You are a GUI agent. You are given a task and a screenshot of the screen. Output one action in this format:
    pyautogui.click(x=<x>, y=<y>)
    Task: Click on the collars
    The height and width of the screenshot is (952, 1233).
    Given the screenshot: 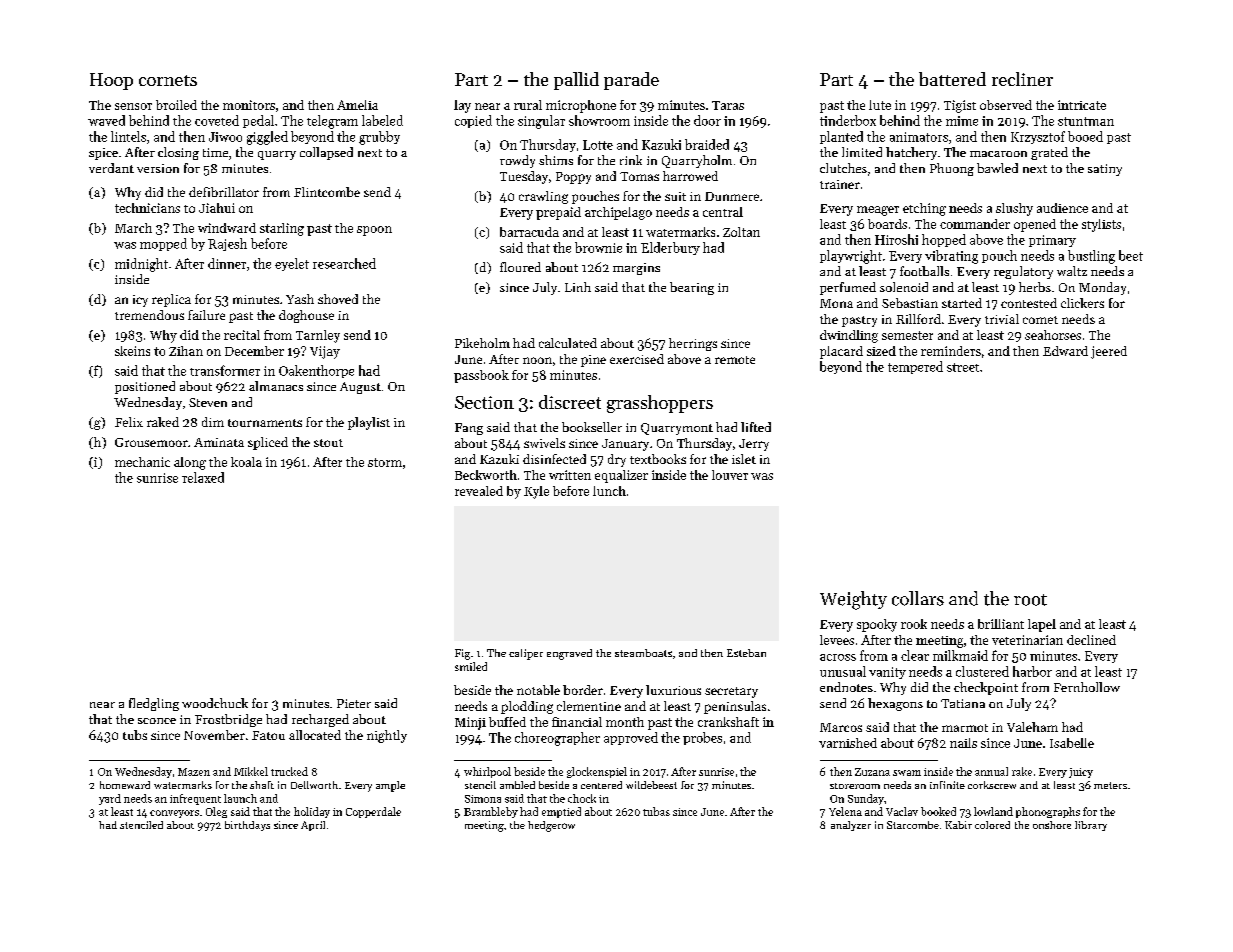 What is the action you would take?
    pyautogui.click(x=918, y=598)
